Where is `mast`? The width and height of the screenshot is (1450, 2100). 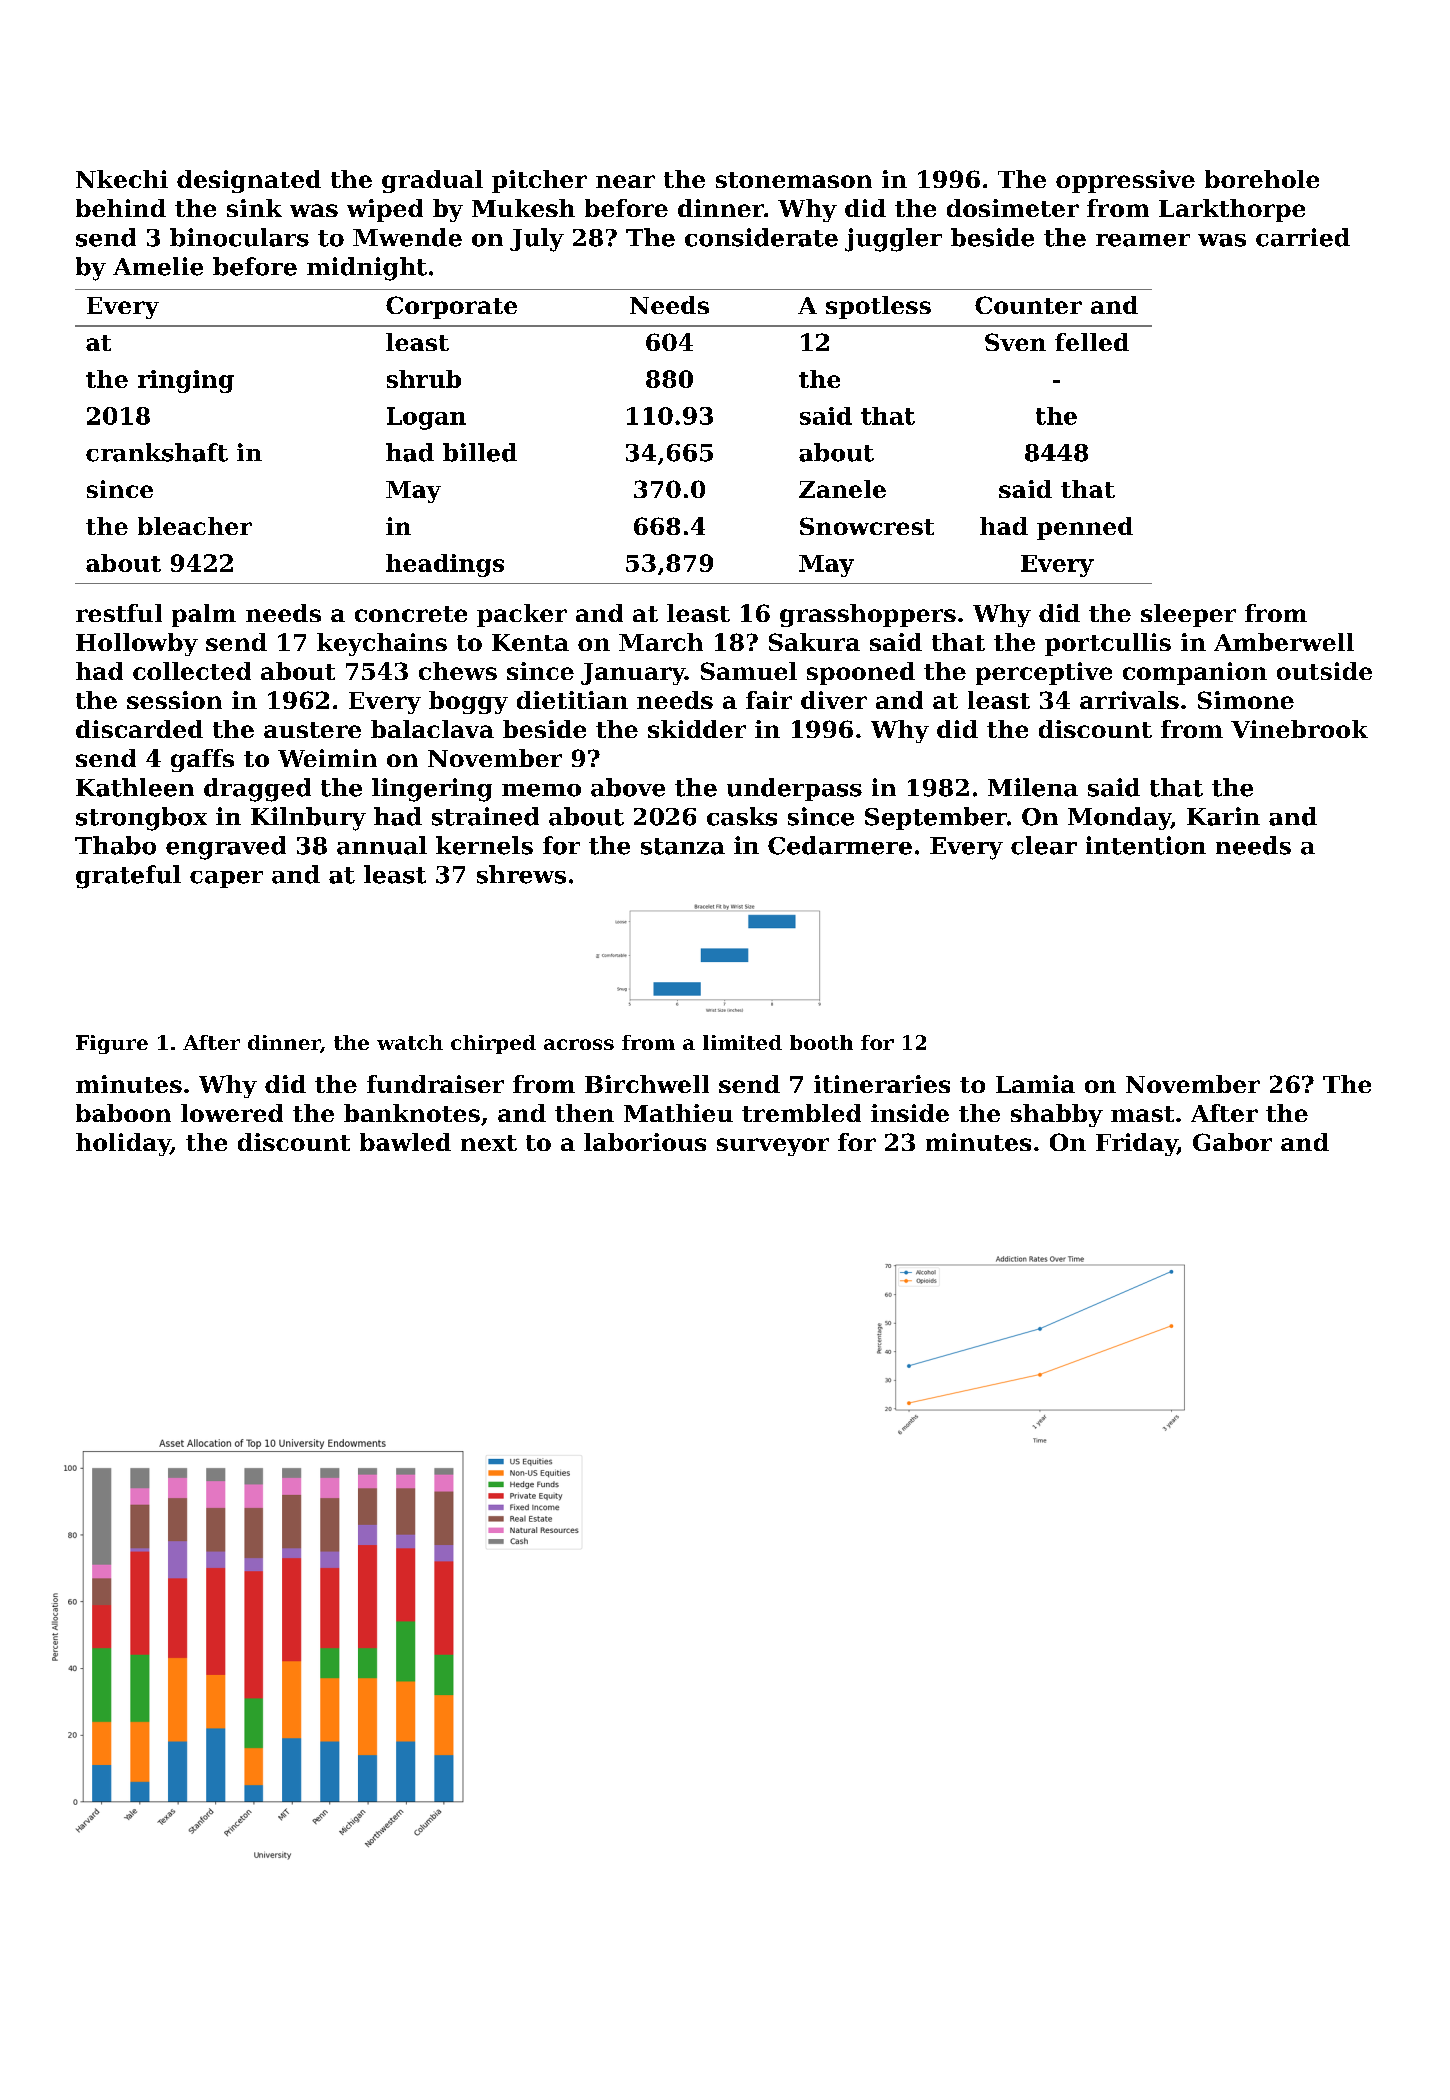 mast is located at coordinates (1142, 1114).
